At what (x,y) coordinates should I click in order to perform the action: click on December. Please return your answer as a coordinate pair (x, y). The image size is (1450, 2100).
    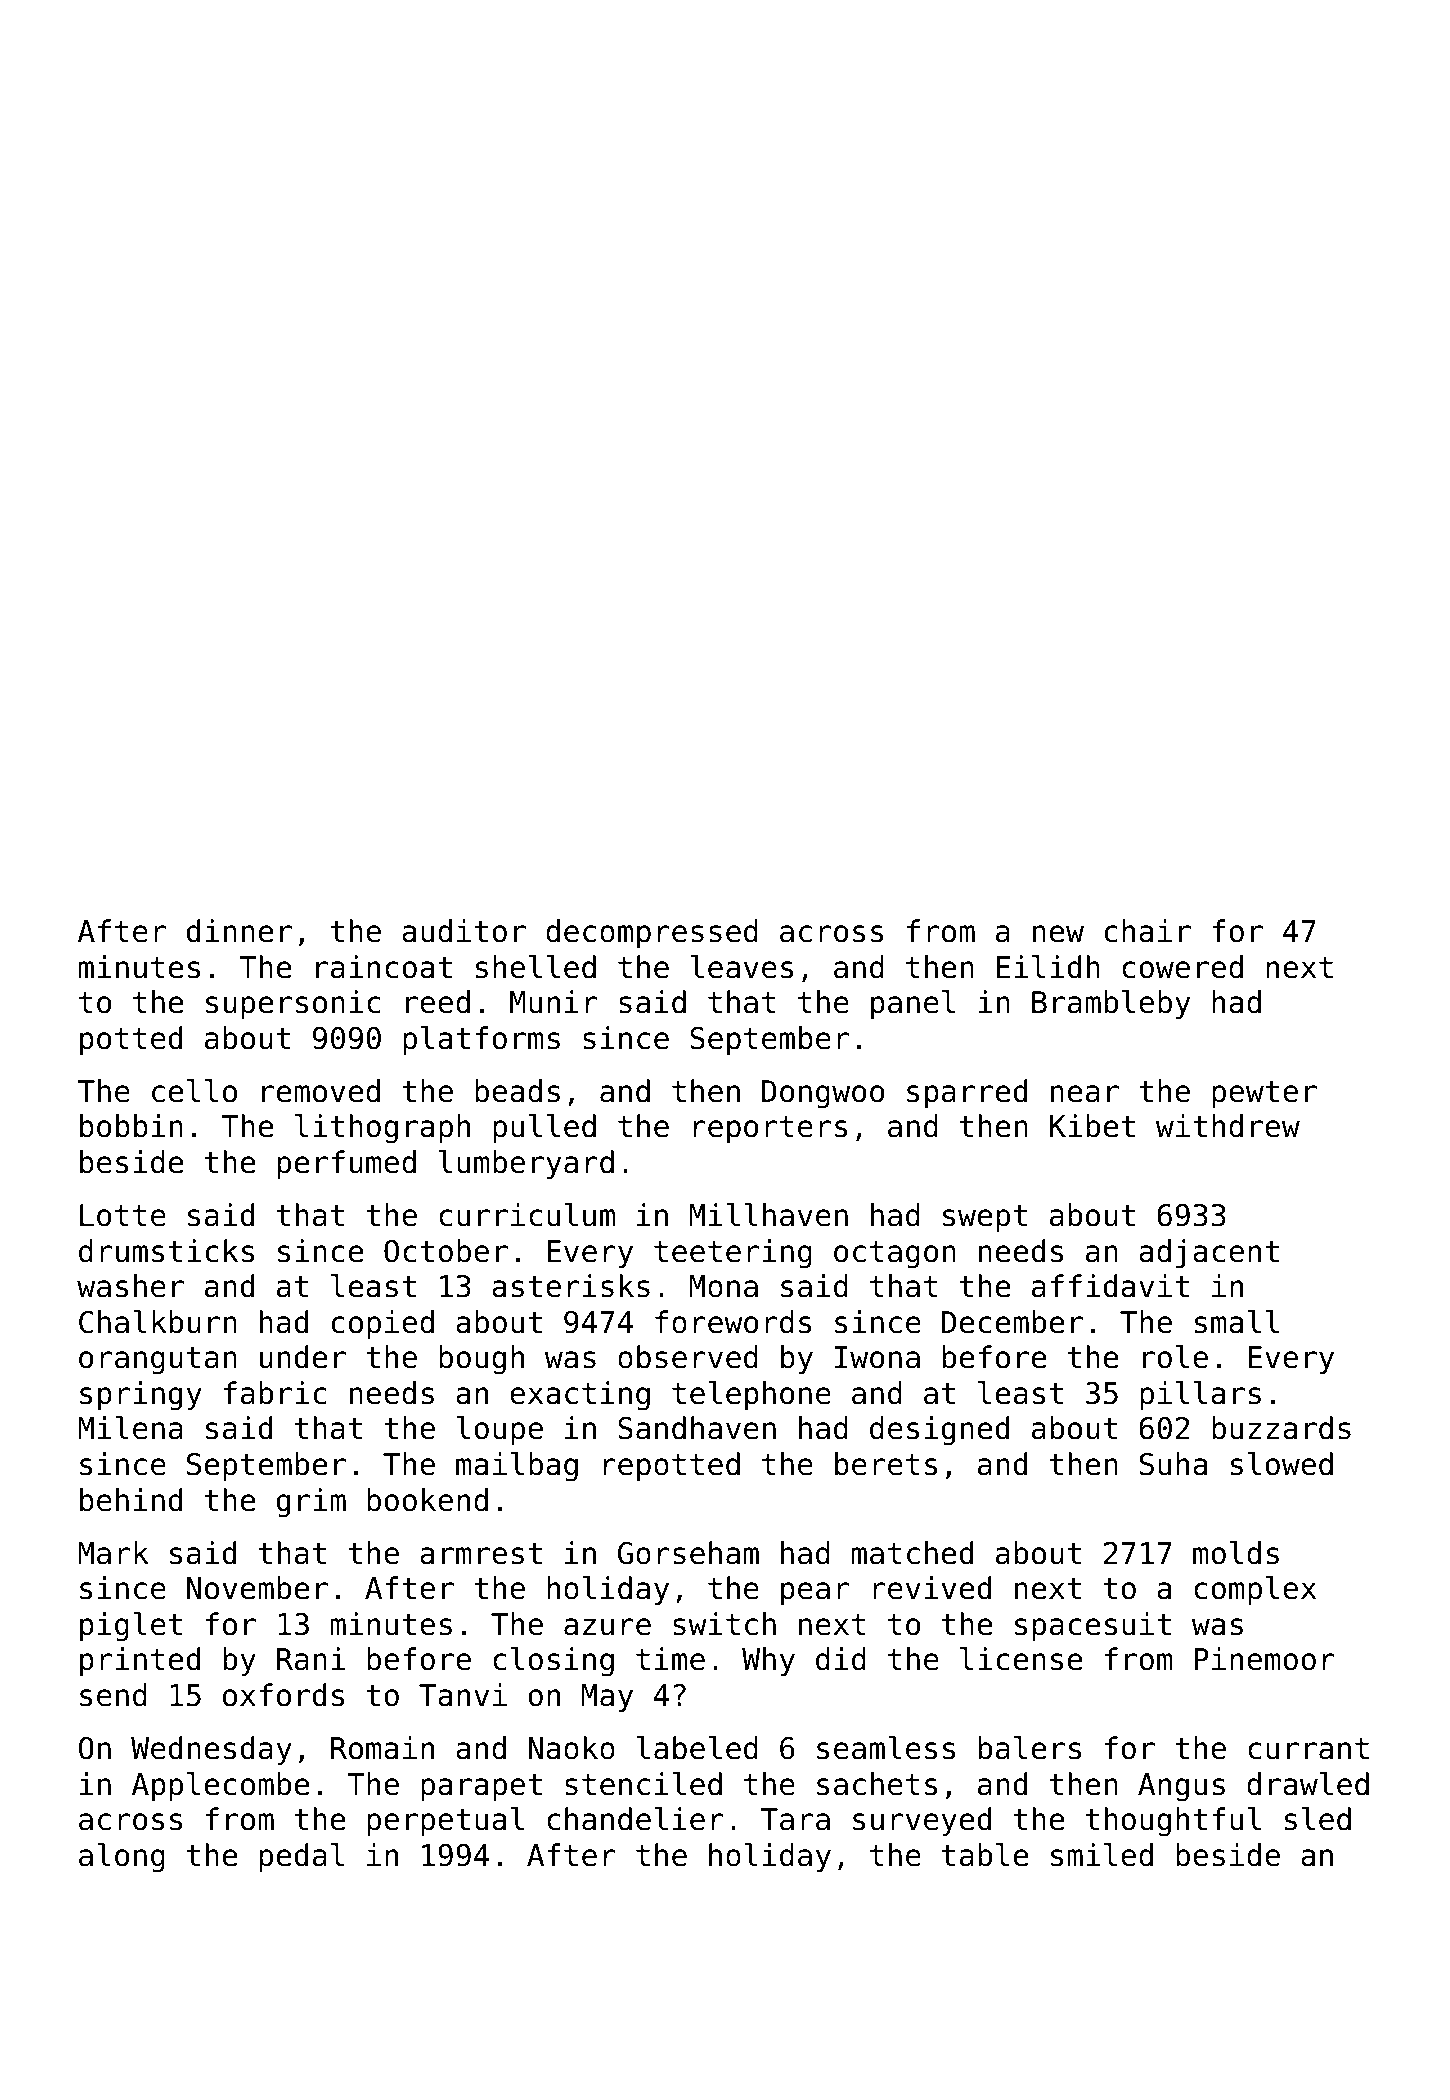
    Looking at the image, I should click on (1012, 1322).
